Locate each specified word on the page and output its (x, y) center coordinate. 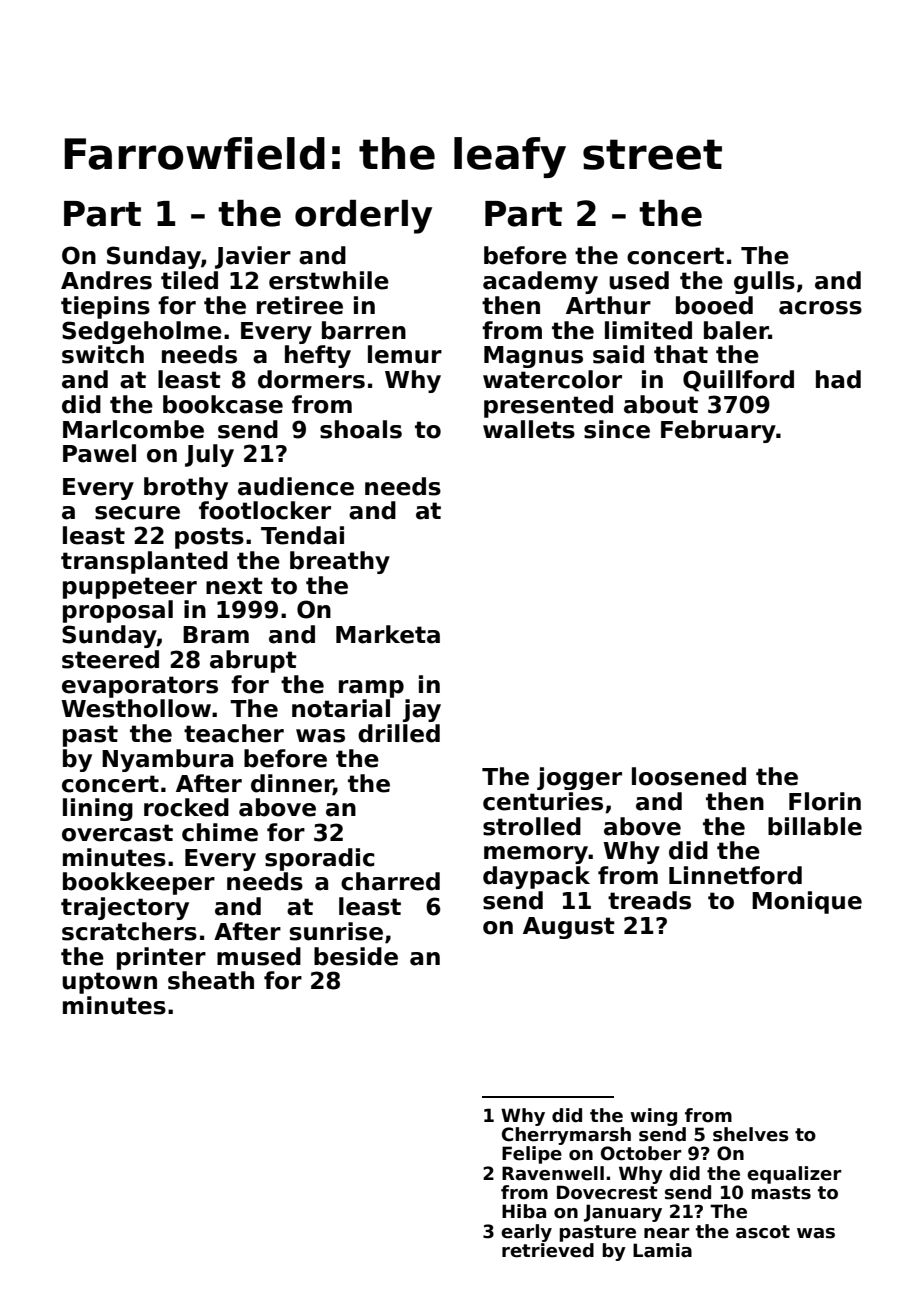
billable (815, 826)
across (820, 308)
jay (422, 710)
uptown (109, 983)
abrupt (253, 661)
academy (540, 282)
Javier (253, 257)
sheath (211, 980)
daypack (536, 877)
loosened (689, 776)
